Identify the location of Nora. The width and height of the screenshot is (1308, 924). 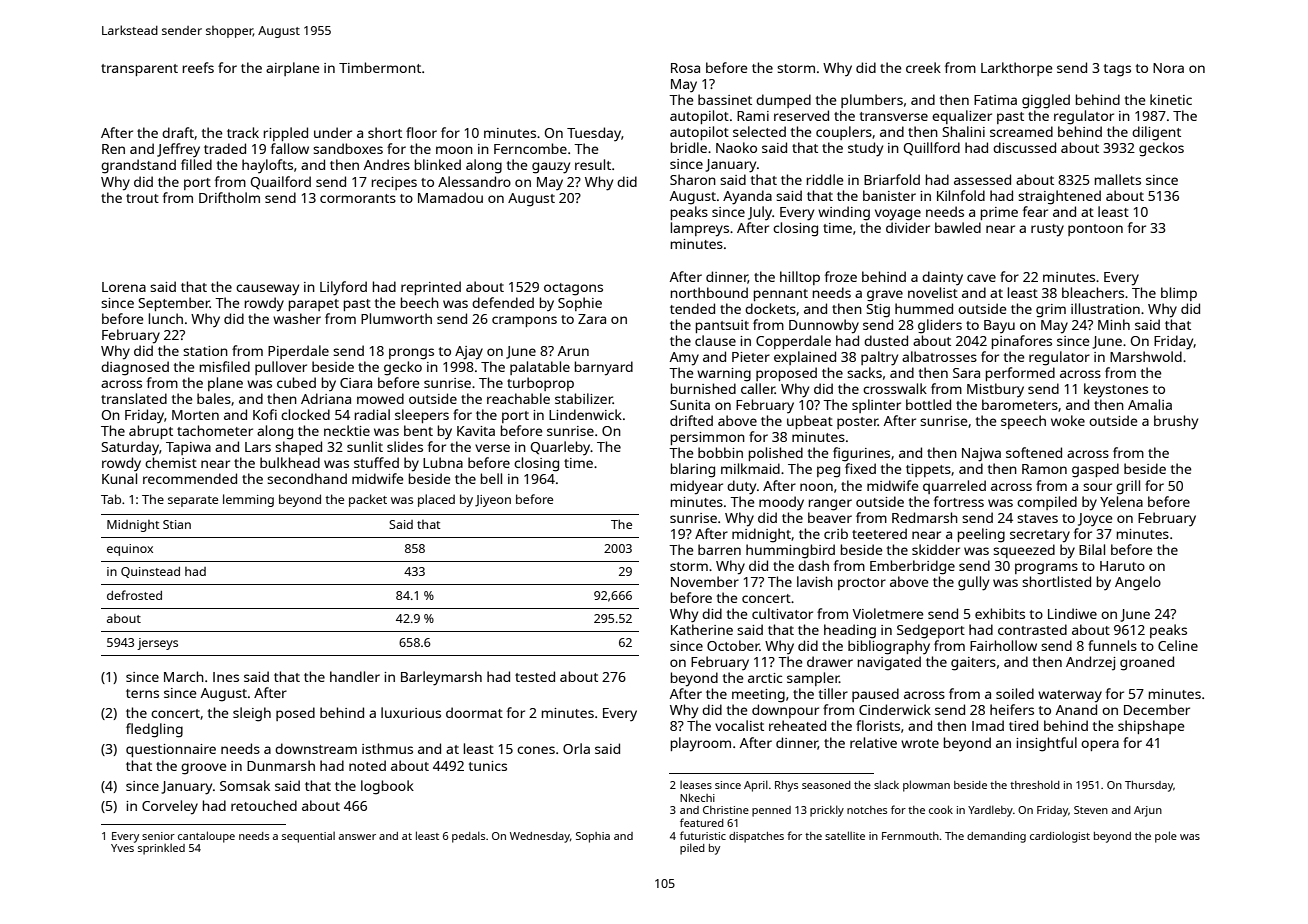
(1168, 68).
